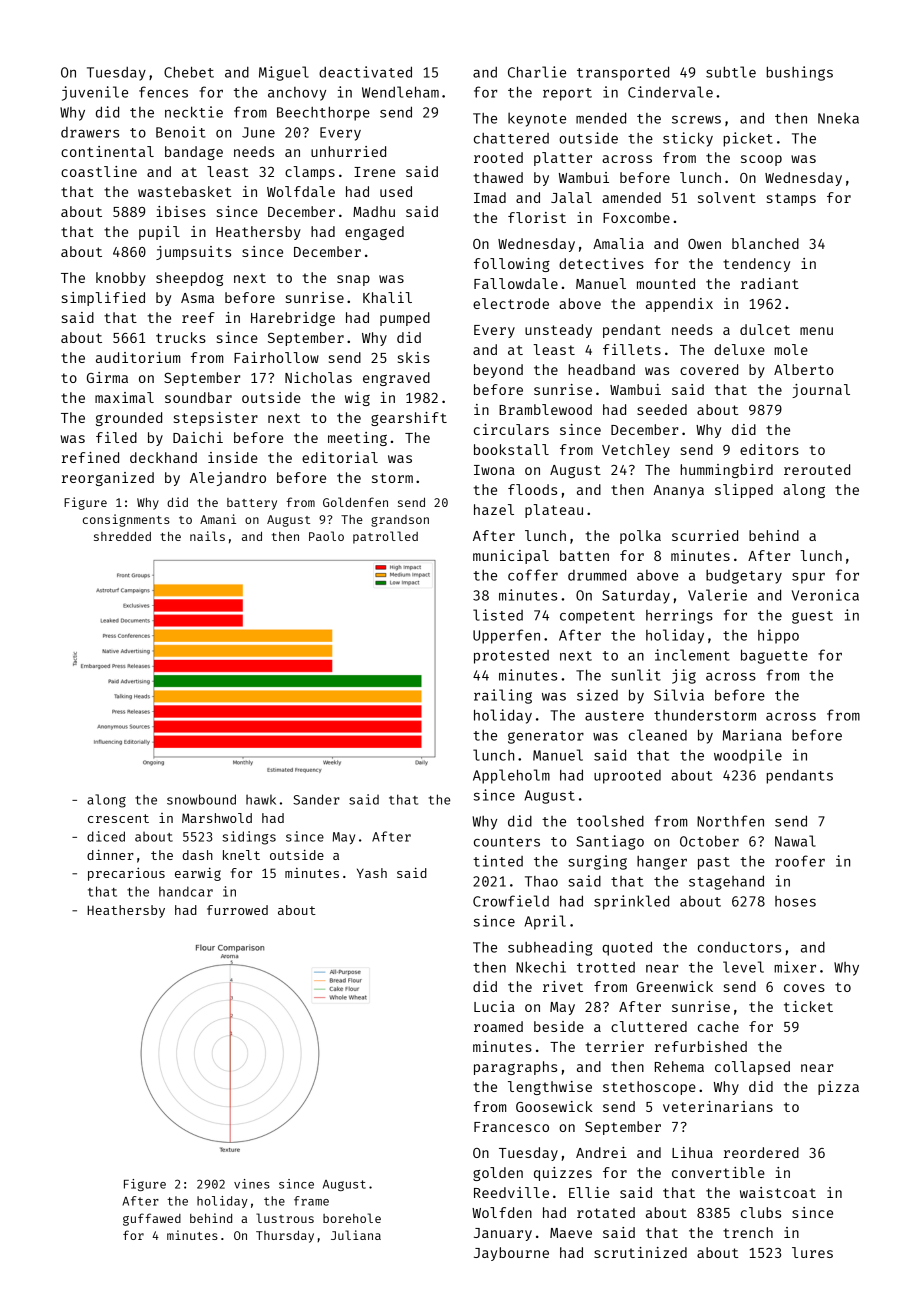 Image resolution: width=924 pixels, height=1308 pixels. Describe the element at coordinates (356, 1235) in the page. I see `Juliana` at that location.
